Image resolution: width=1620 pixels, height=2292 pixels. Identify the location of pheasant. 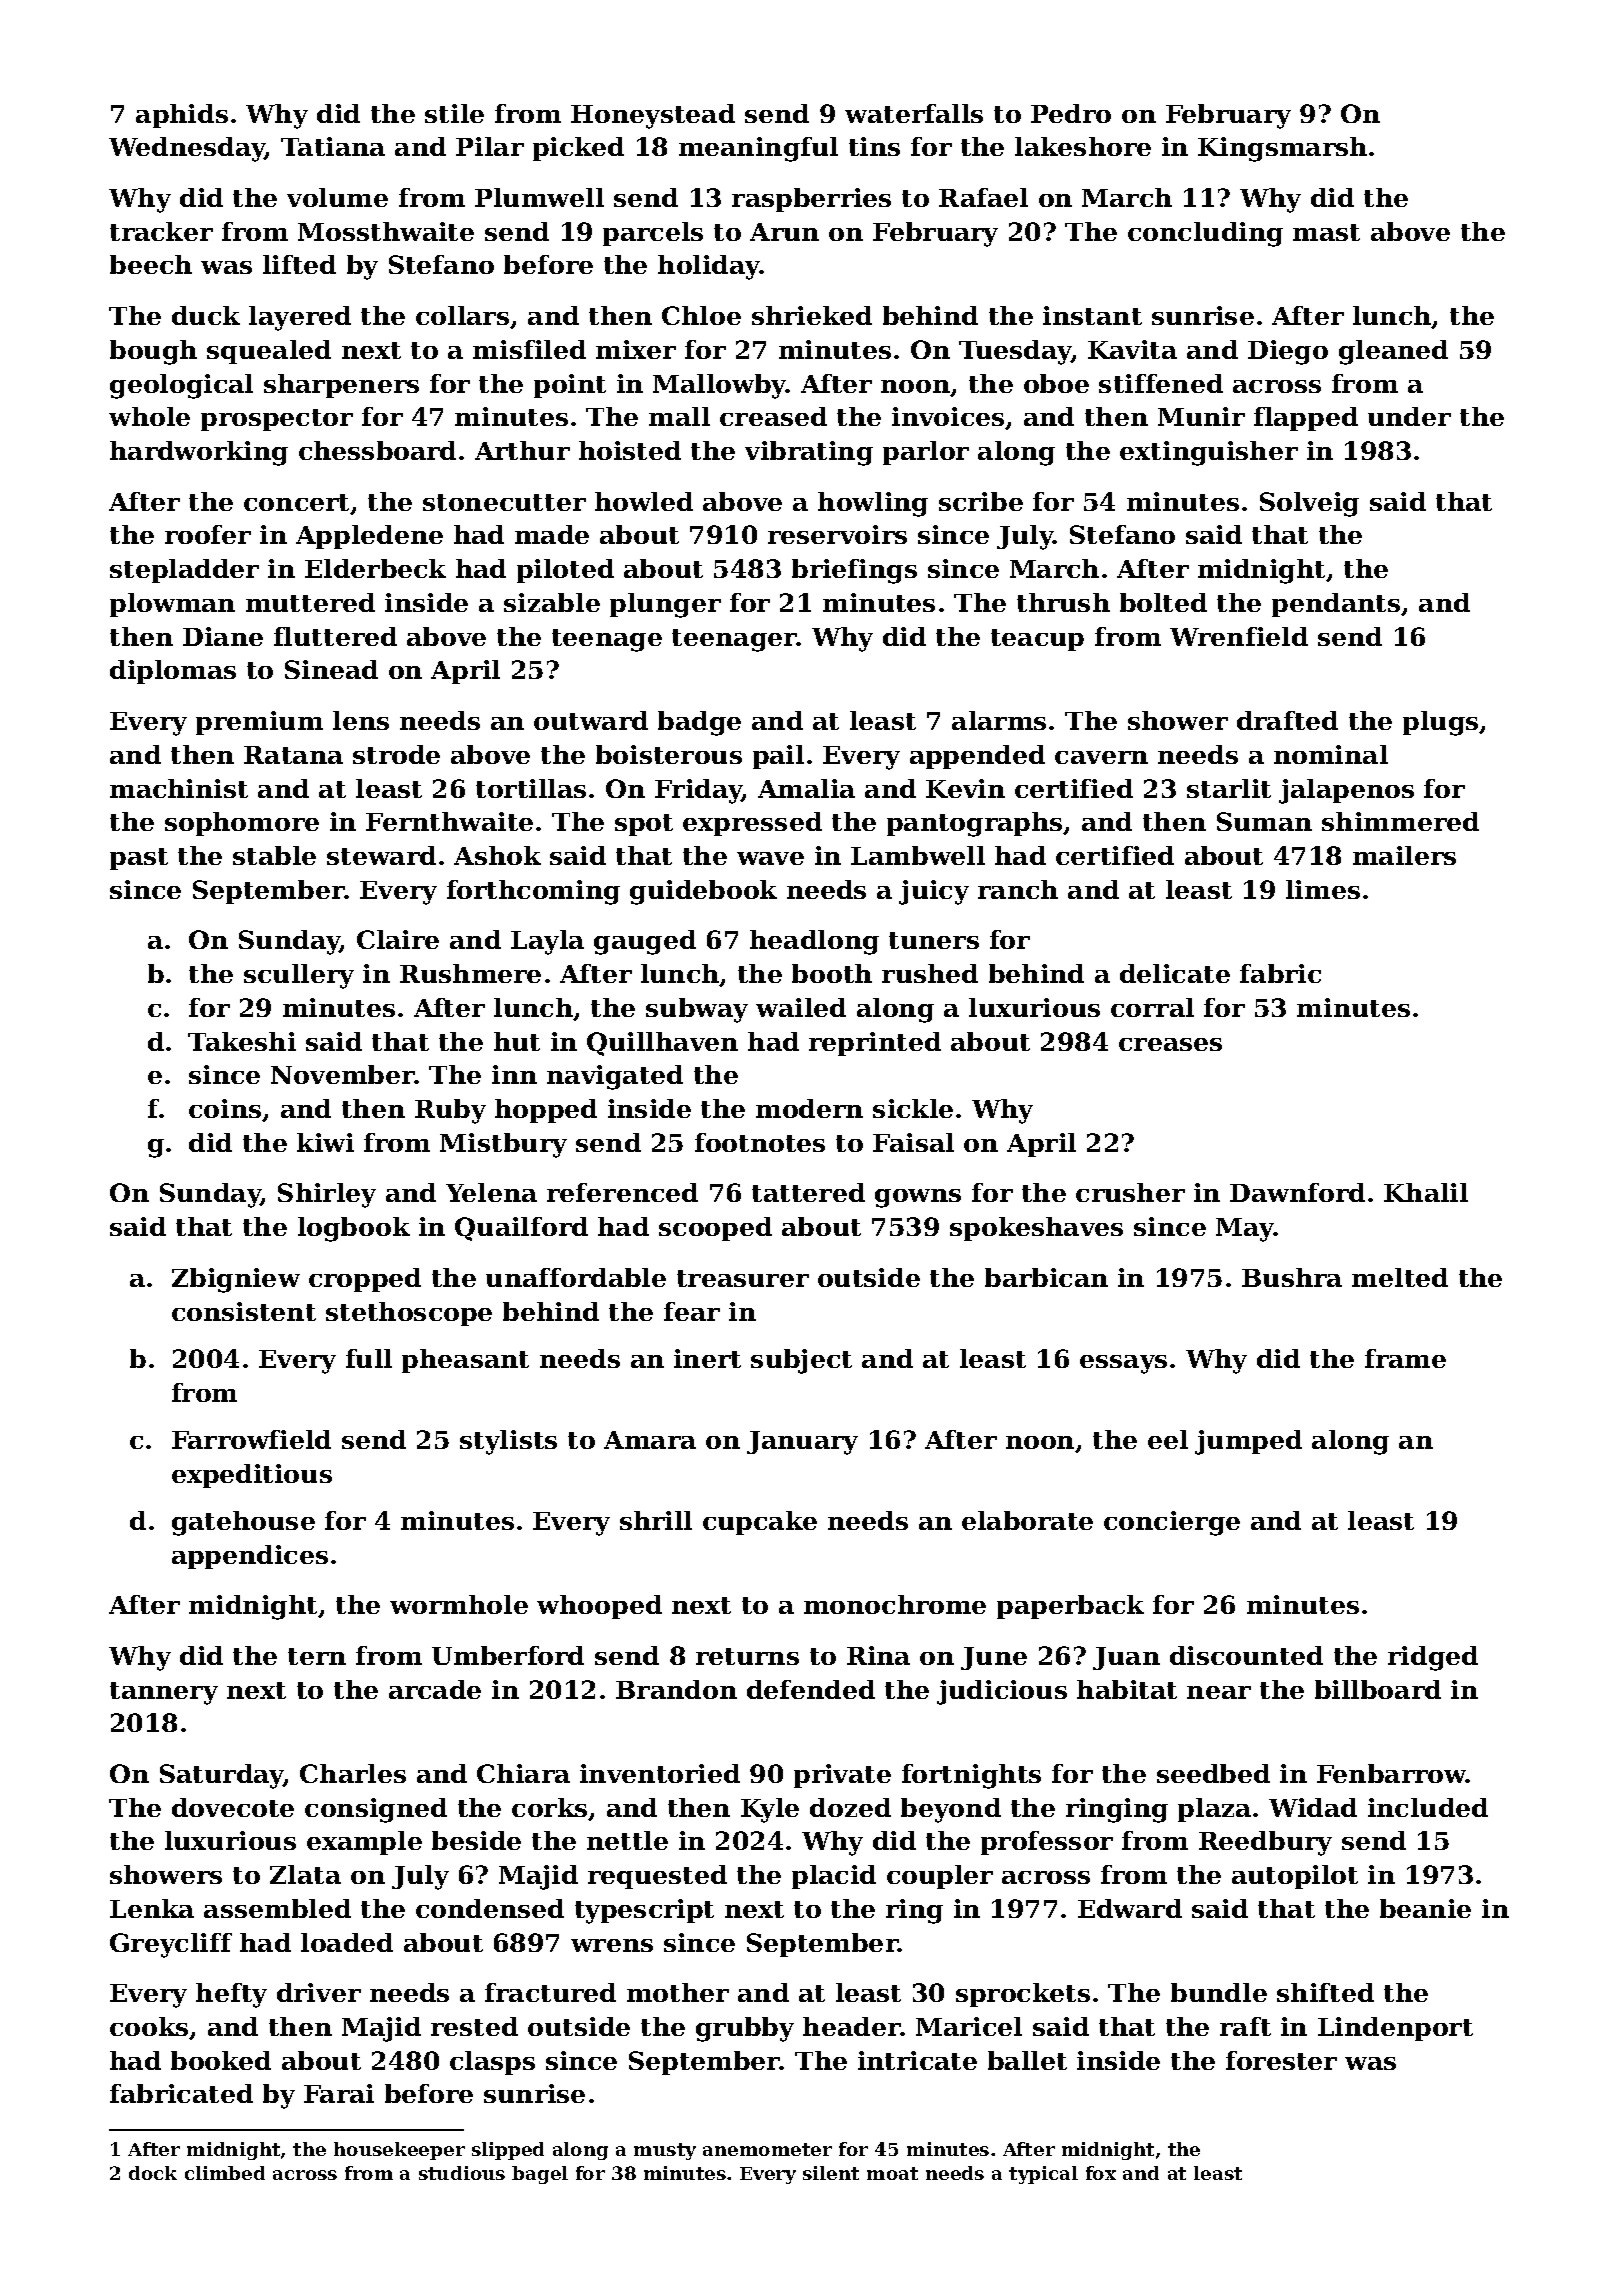
(465, 1361).
